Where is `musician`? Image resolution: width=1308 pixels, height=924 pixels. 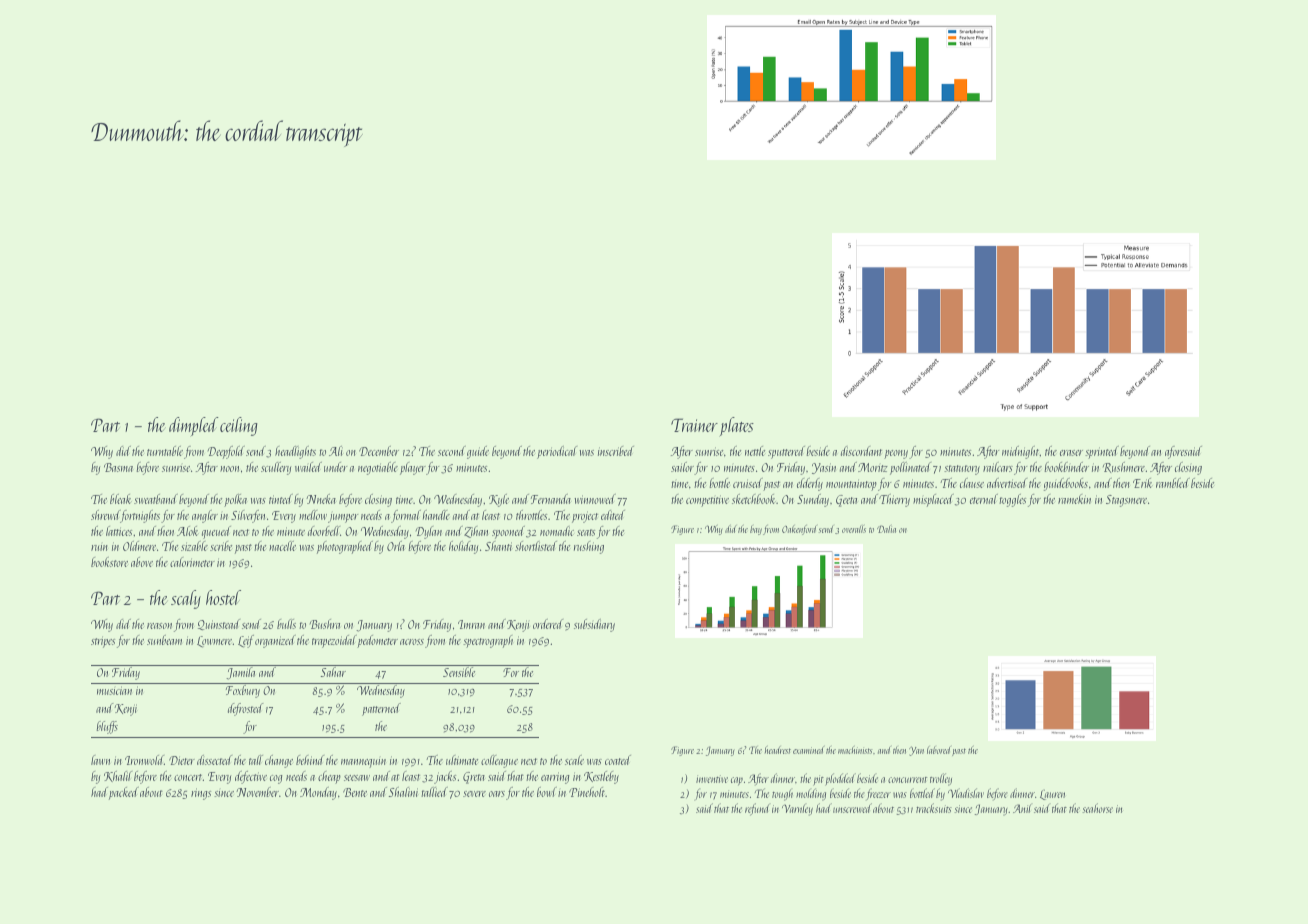 musician is located at coordinates (114, 690).
